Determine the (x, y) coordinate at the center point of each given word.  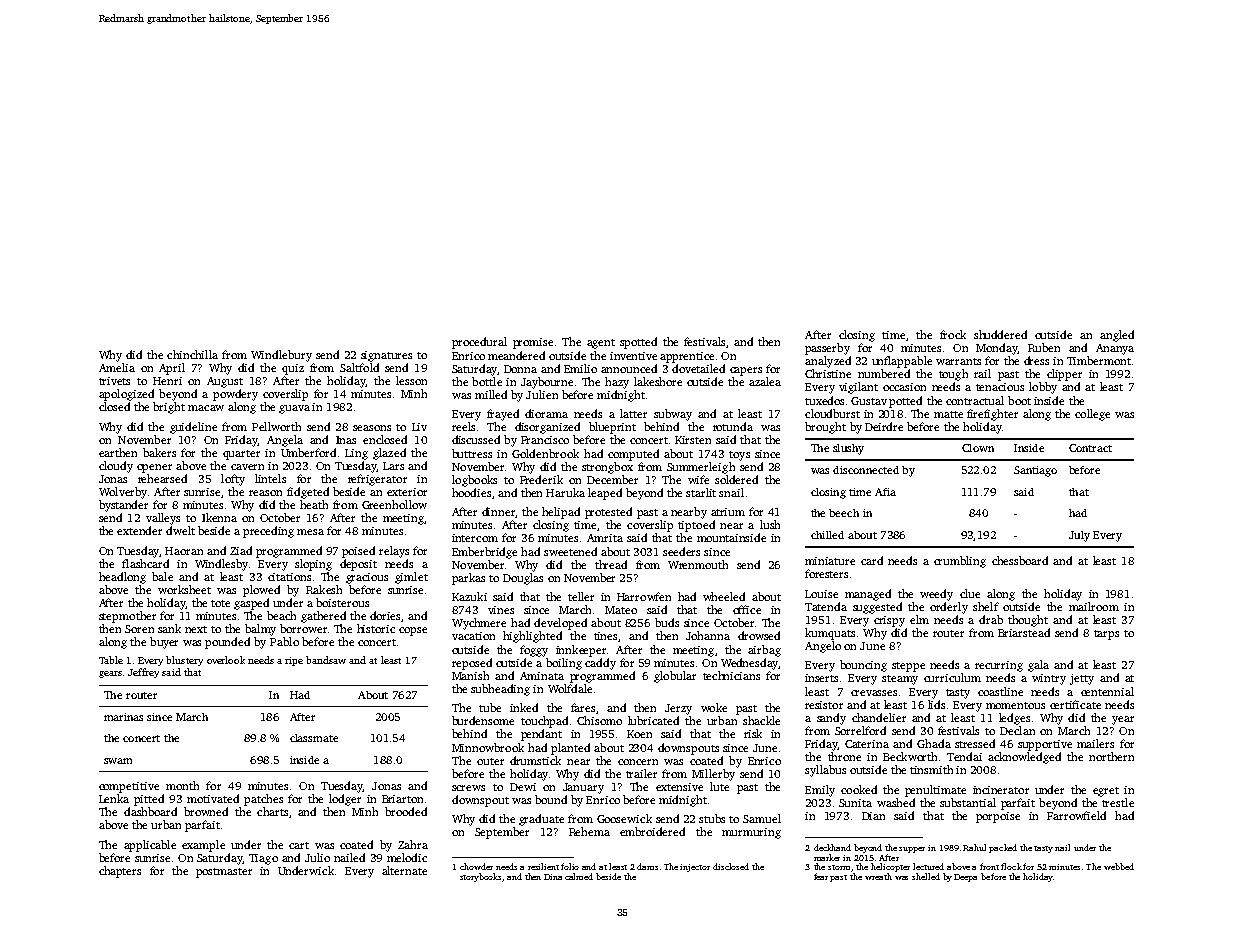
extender (139, 530)
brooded (406, 811)
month (182, 785)
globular (675, 677)
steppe (908, 667)
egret (1106, 792)
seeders (681, 551)
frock (953, 334)
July (1079, 536)
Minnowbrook (488, 747)
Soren (139, 629)
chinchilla (192, 354)
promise (533, 343)
